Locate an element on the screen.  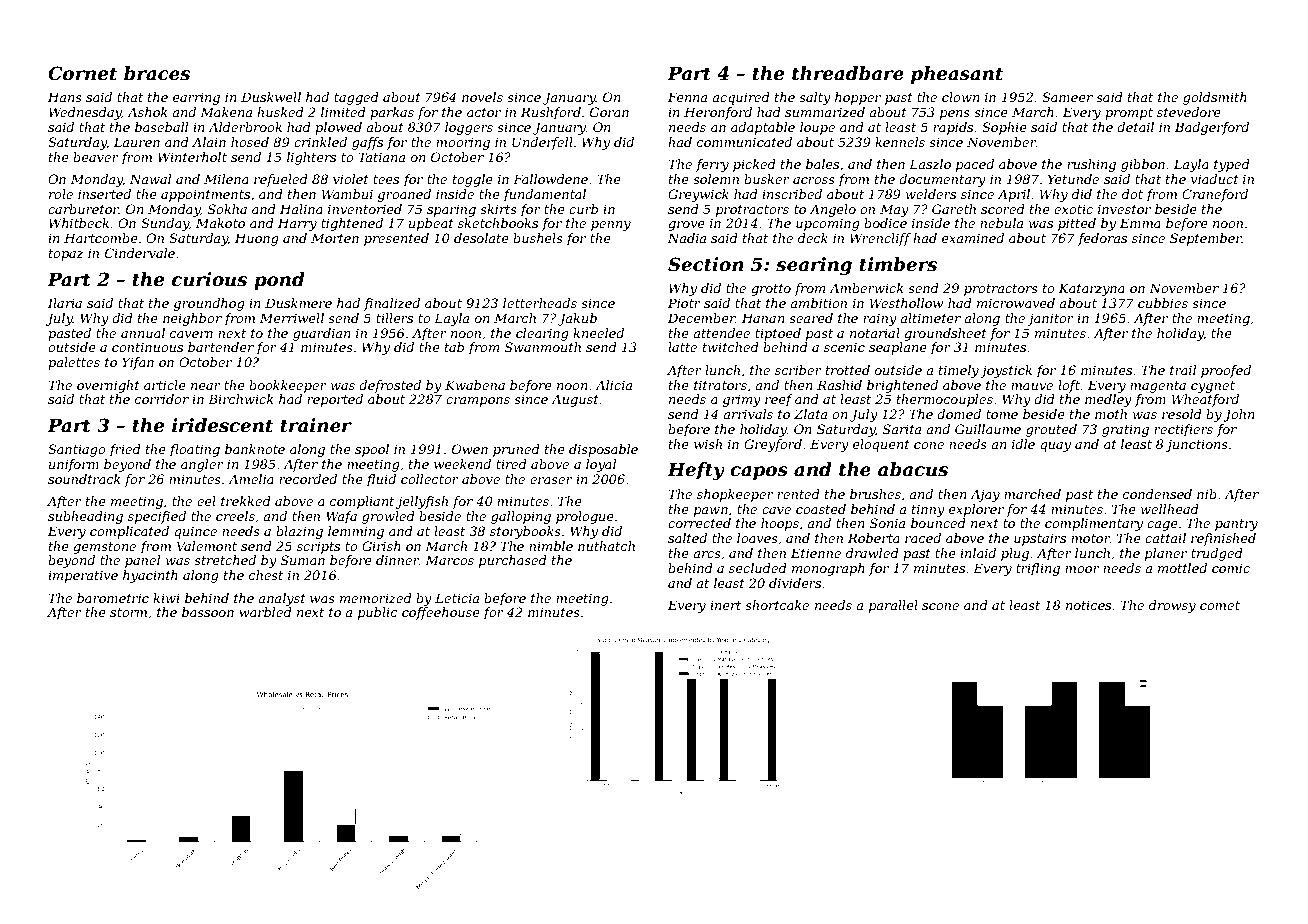
storm is located at coordinates (128, 612).
